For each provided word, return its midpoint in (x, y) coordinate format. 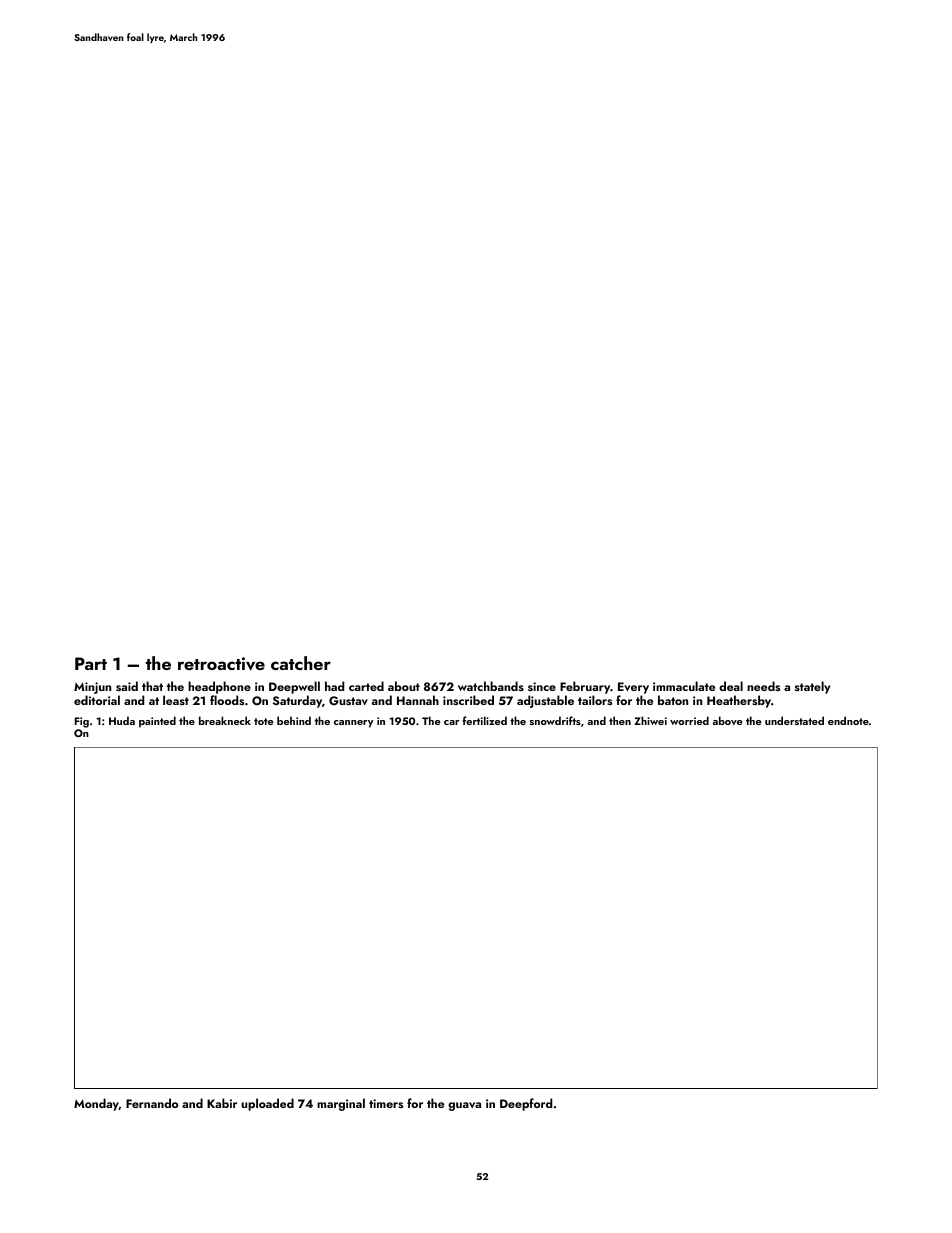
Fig (82, 722)
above (727, 720)
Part (91, 663)
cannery (353, 724)
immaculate (684, 686)
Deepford (526, 1104)
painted (157, 722)
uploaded (267, 1104)
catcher (301, 663)
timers (386, 1103)
